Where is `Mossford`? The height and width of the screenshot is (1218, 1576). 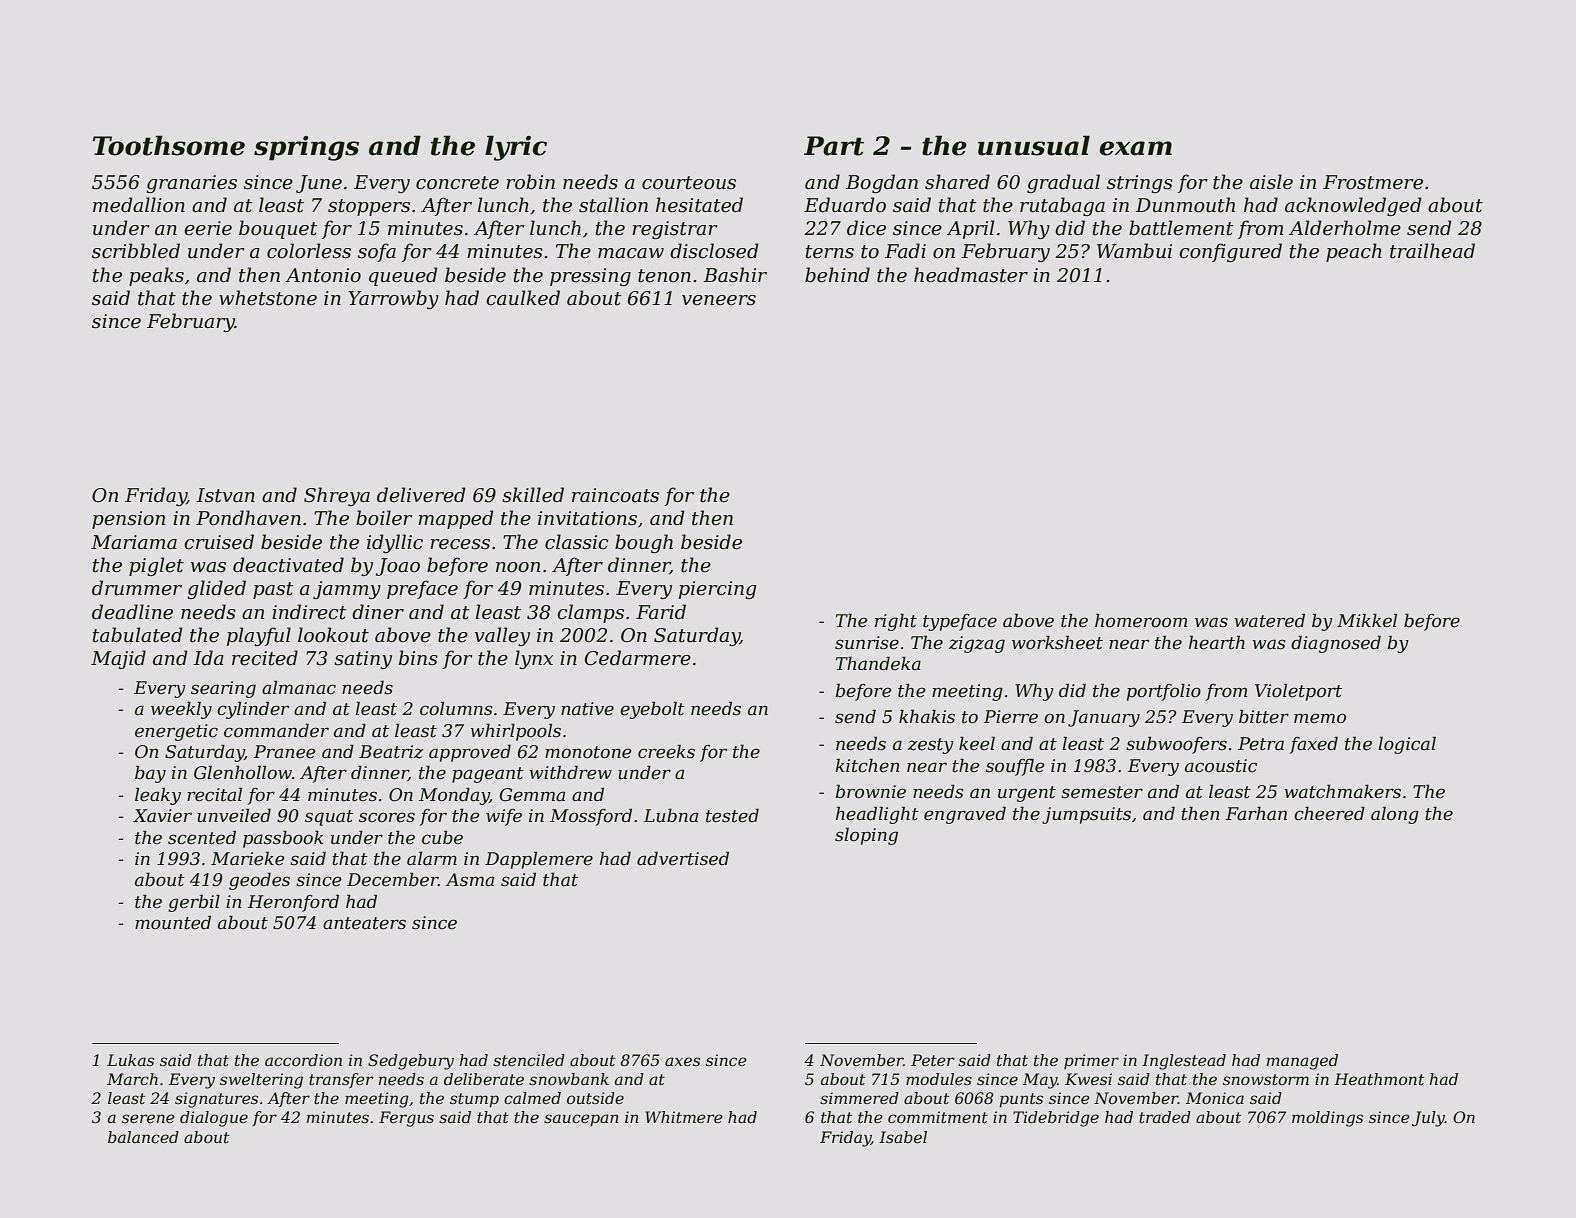 Mossford is located at coordinates (591, 817).
